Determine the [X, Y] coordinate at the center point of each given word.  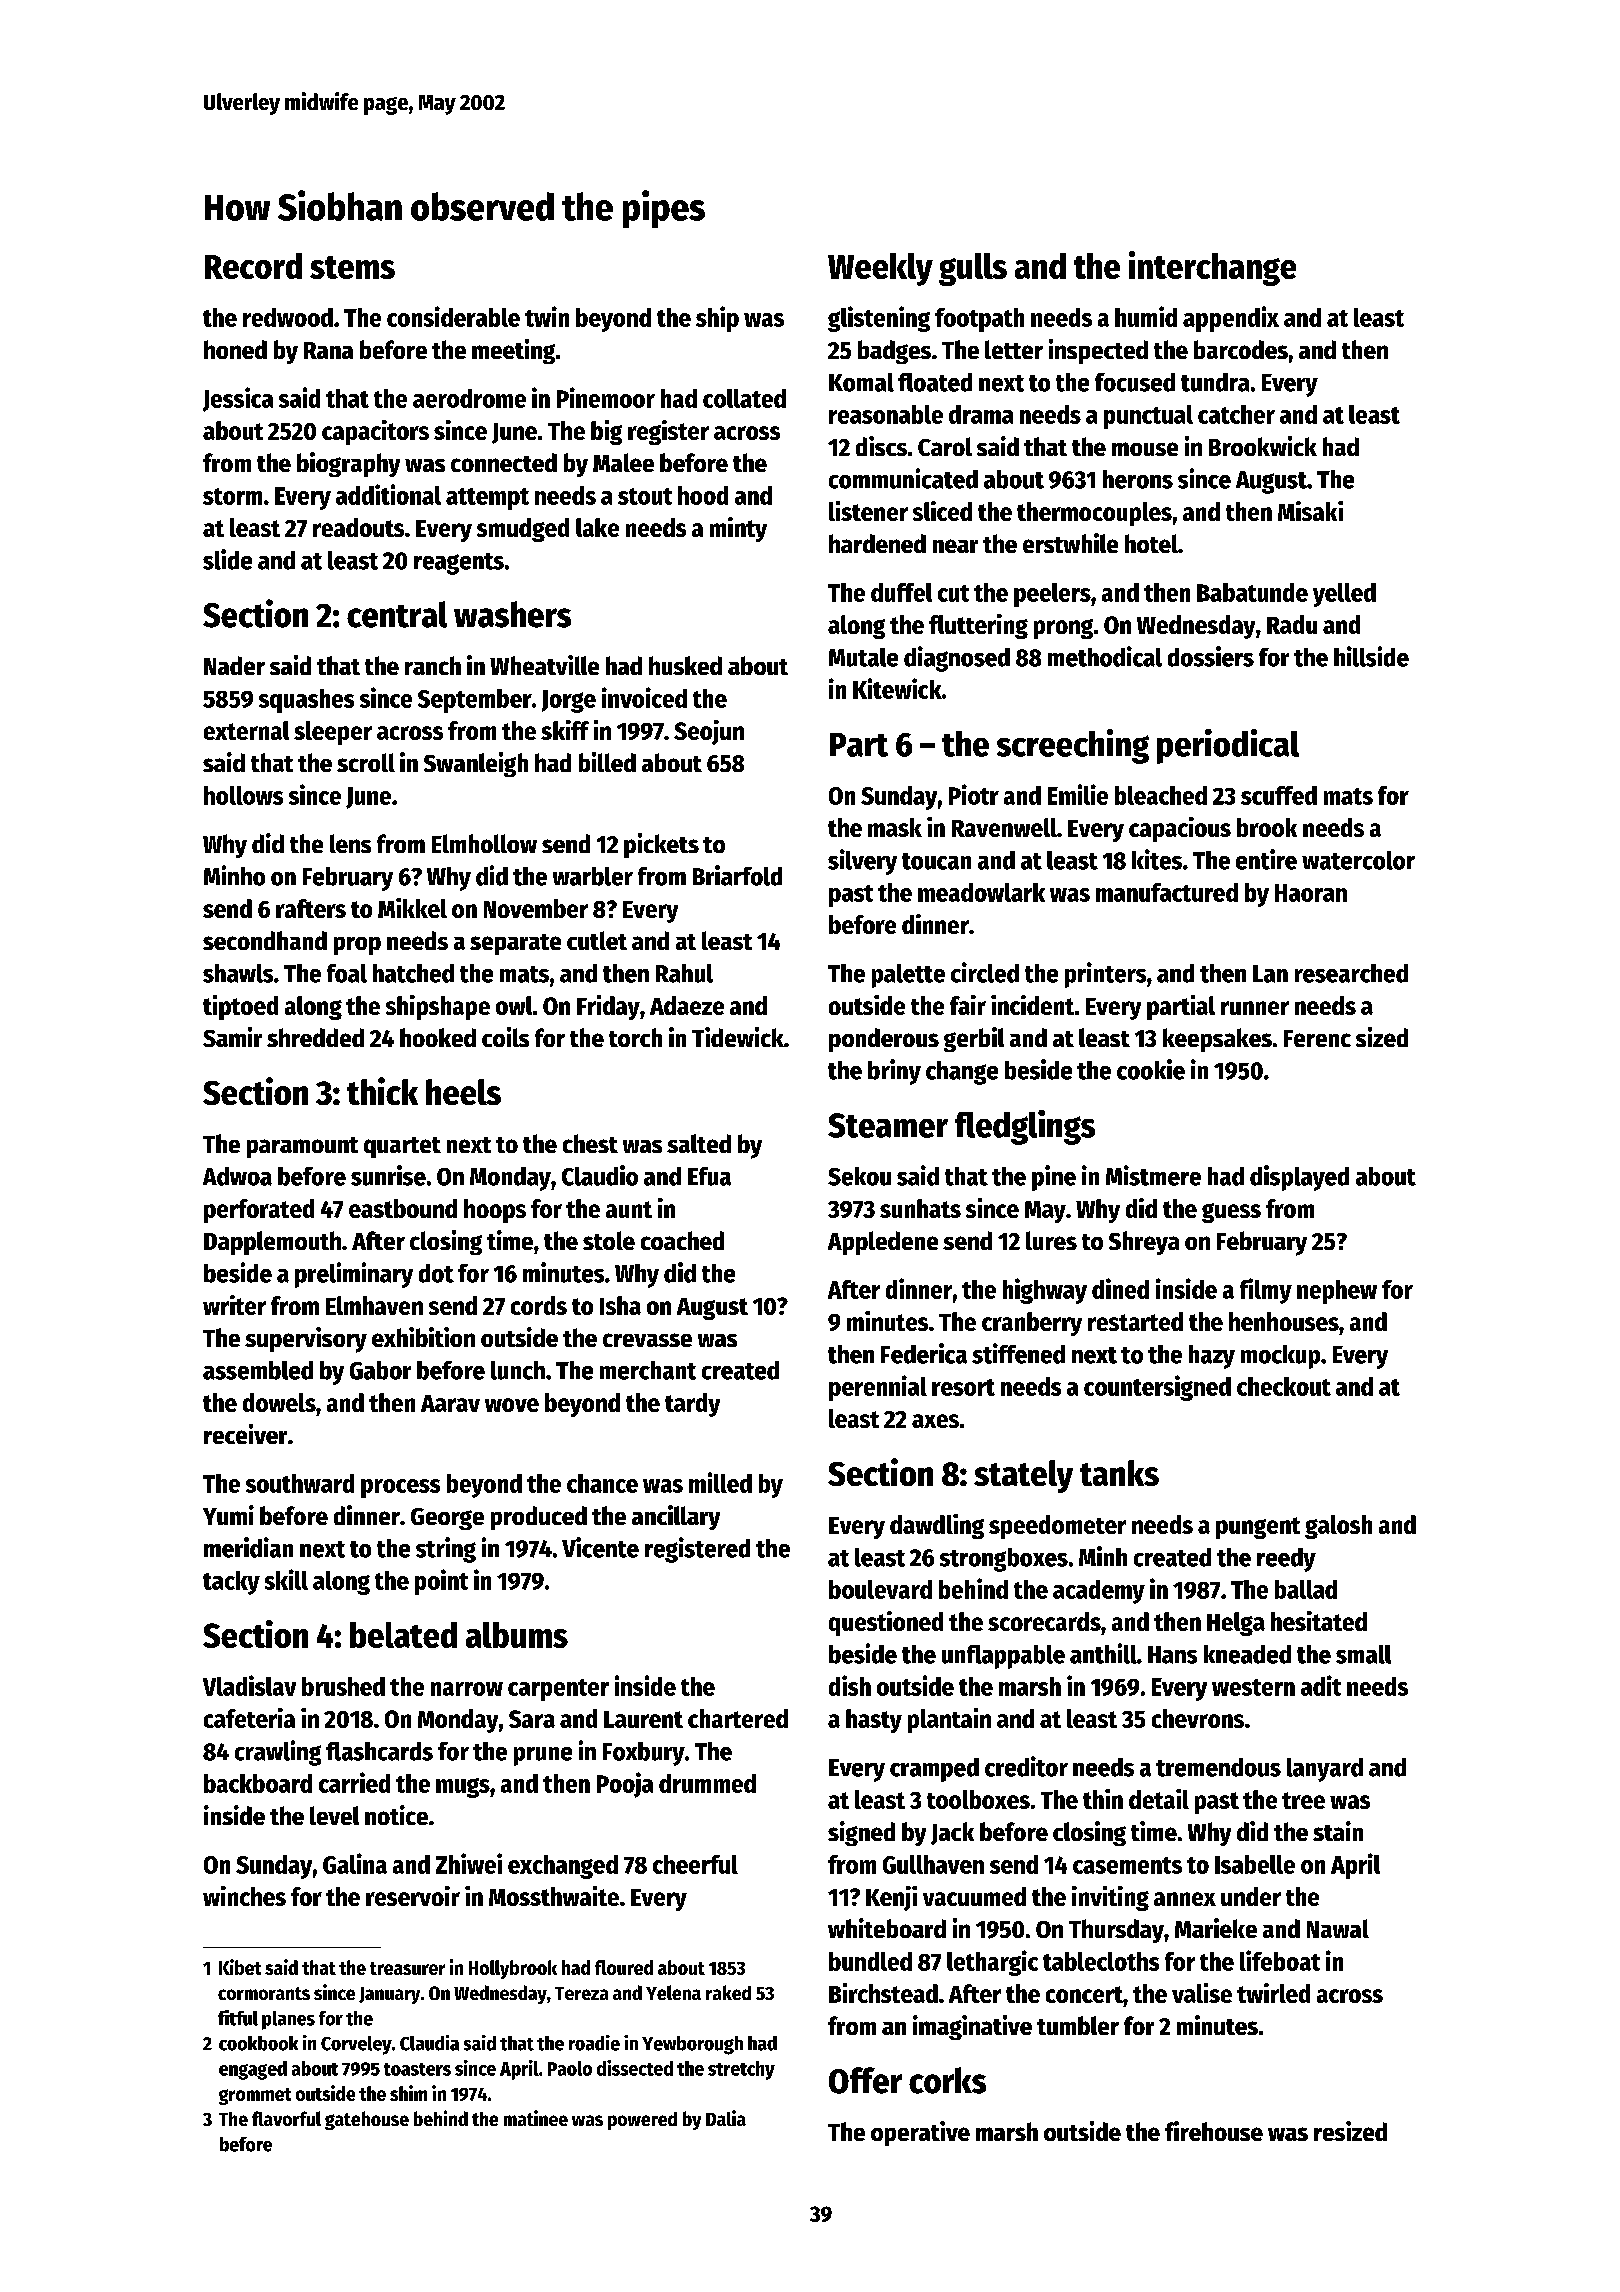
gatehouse [367, 2120]
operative [920, 2133]
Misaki [1310, 511]
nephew [1337, 1292]
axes [935, 1421]
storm [232, 496]
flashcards [379, 1751]
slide [227, 559]
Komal [861, 382]
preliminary [354, 1275]
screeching [1073, 746]
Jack [952, 1833]
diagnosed [957, 659]
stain [1338, 1831]
